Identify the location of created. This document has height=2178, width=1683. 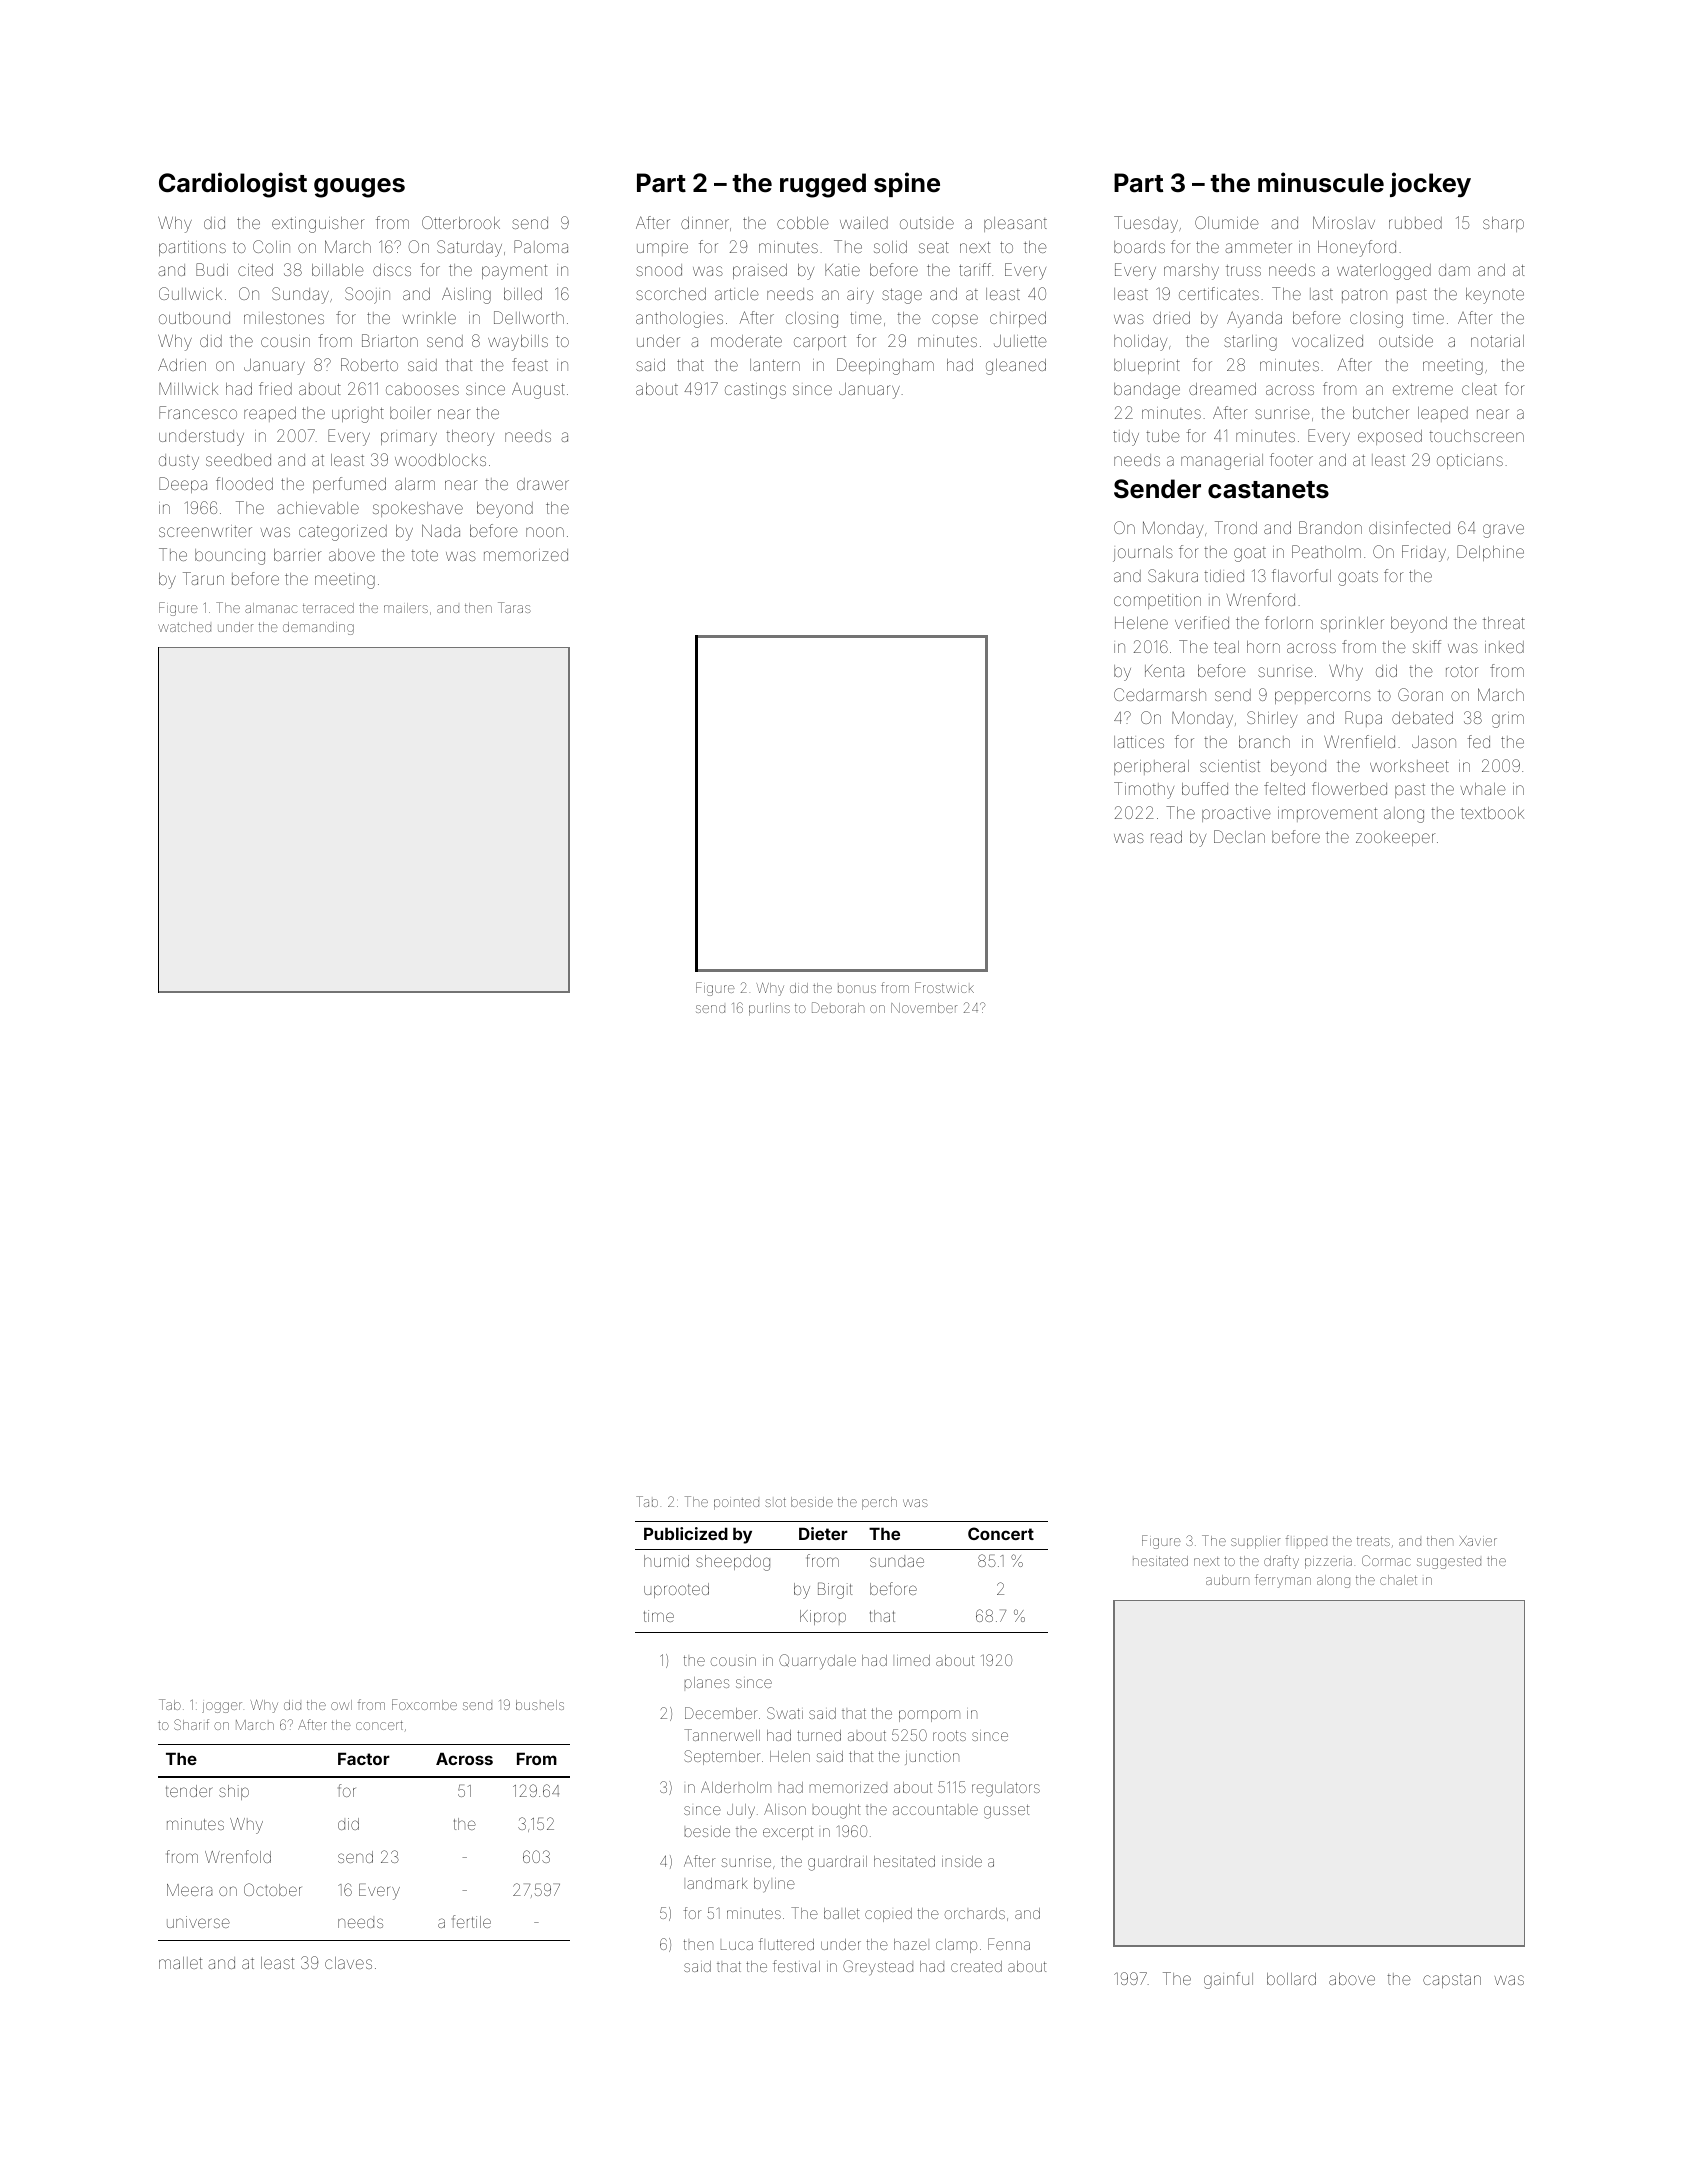
(976, 1966).
